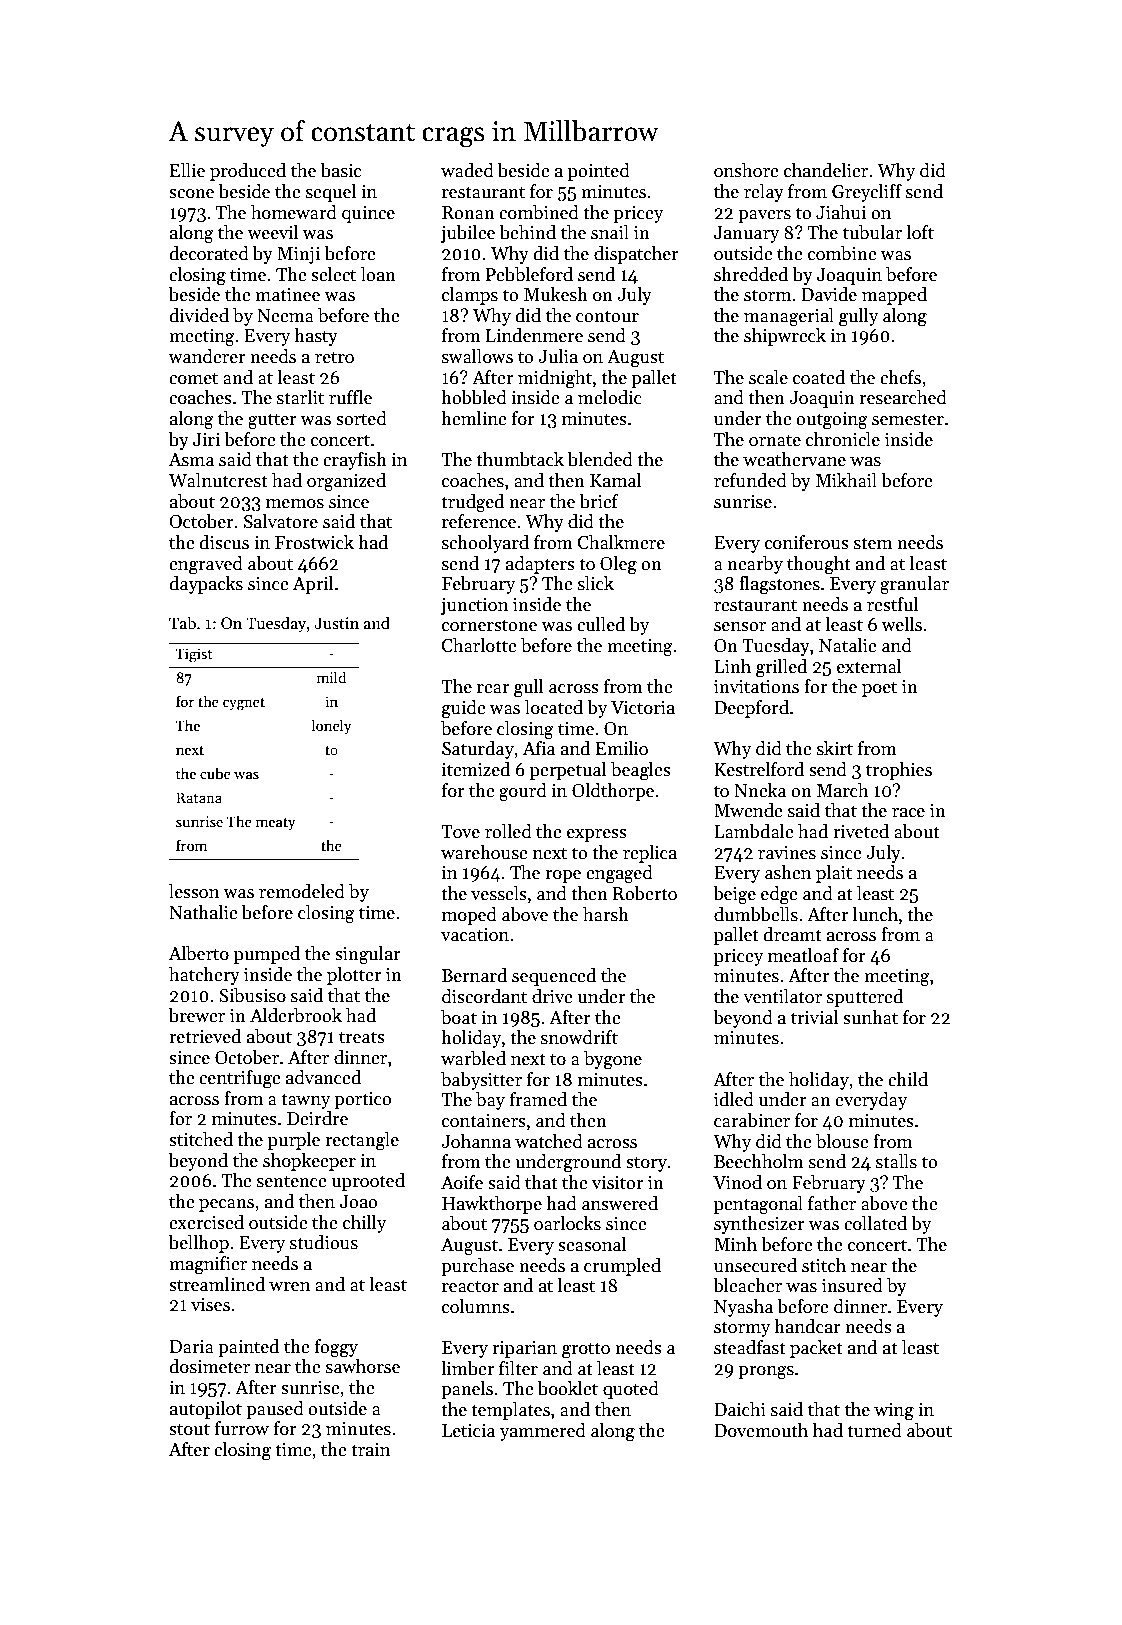 The width and height of the screenshot is (1122, 1625). What do you see at coordinates (543, 1432) in the screenshot?
I see `yammered` at bounding box center [543, 1432].
